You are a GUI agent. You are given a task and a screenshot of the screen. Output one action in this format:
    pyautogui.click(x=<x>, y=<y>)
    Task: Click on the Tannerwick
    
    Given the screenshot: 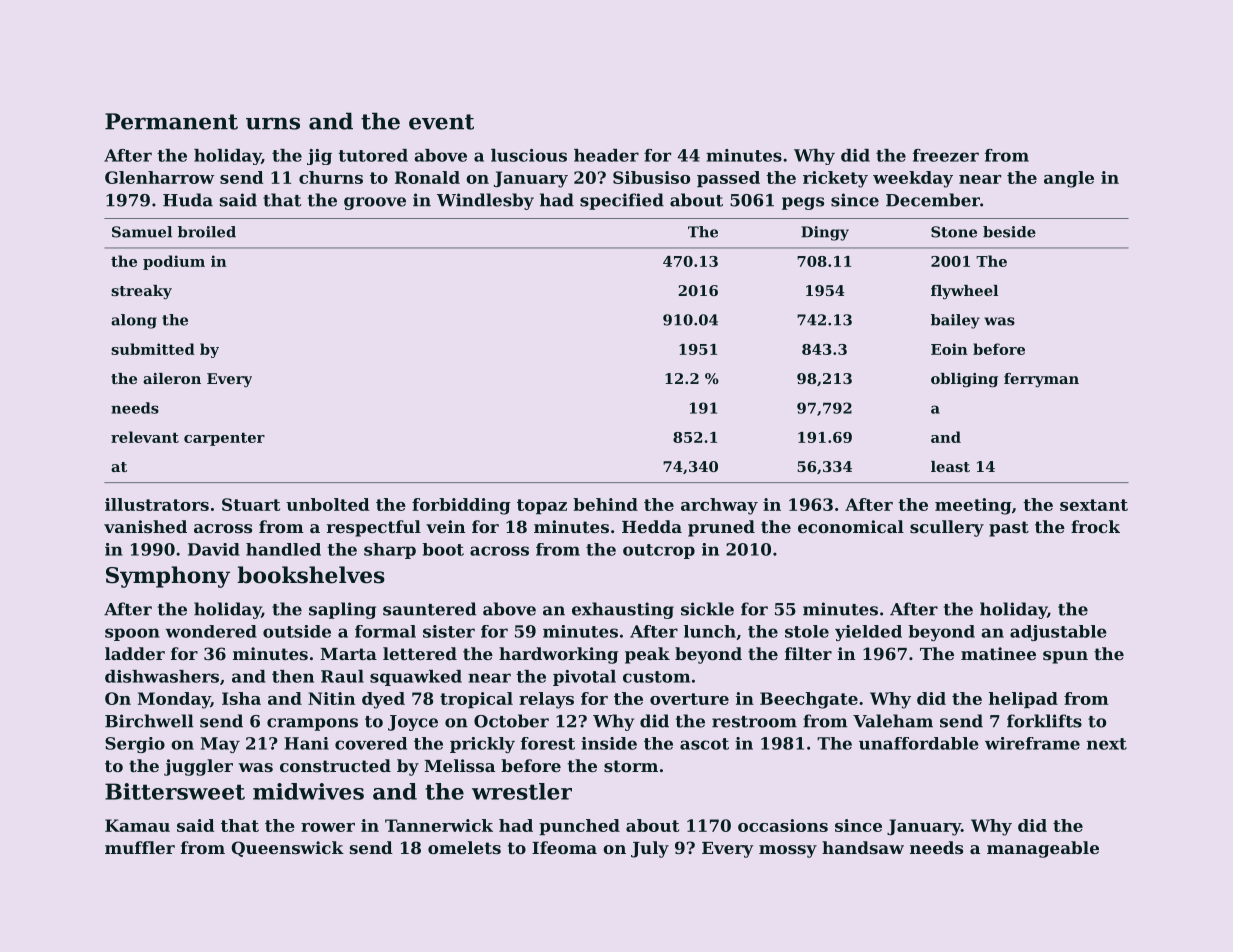 What is the action you would take?
    pyautogui.click(x=439, y=825)
